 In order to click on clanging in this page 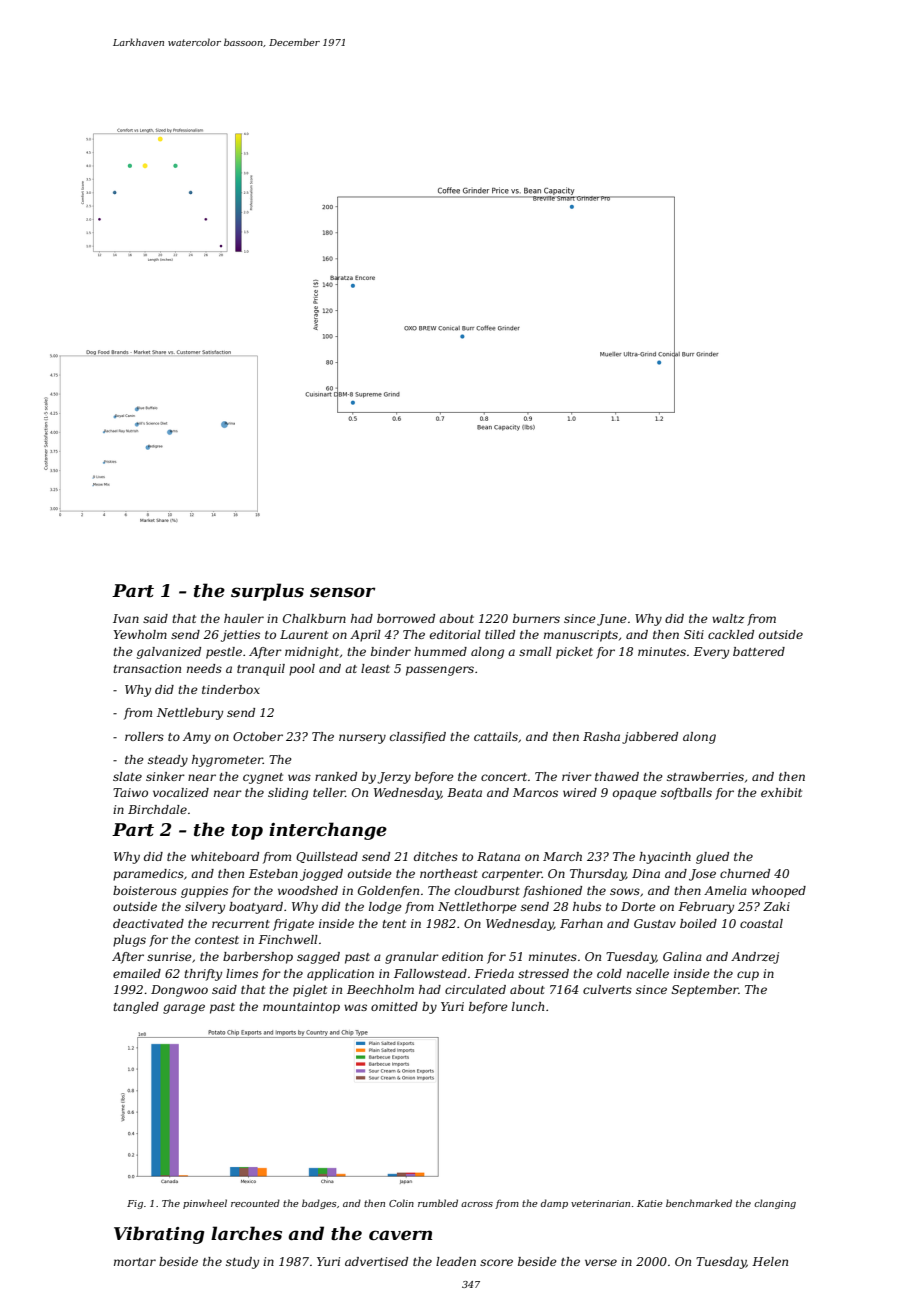, I will do `click(775, 1204)`.
